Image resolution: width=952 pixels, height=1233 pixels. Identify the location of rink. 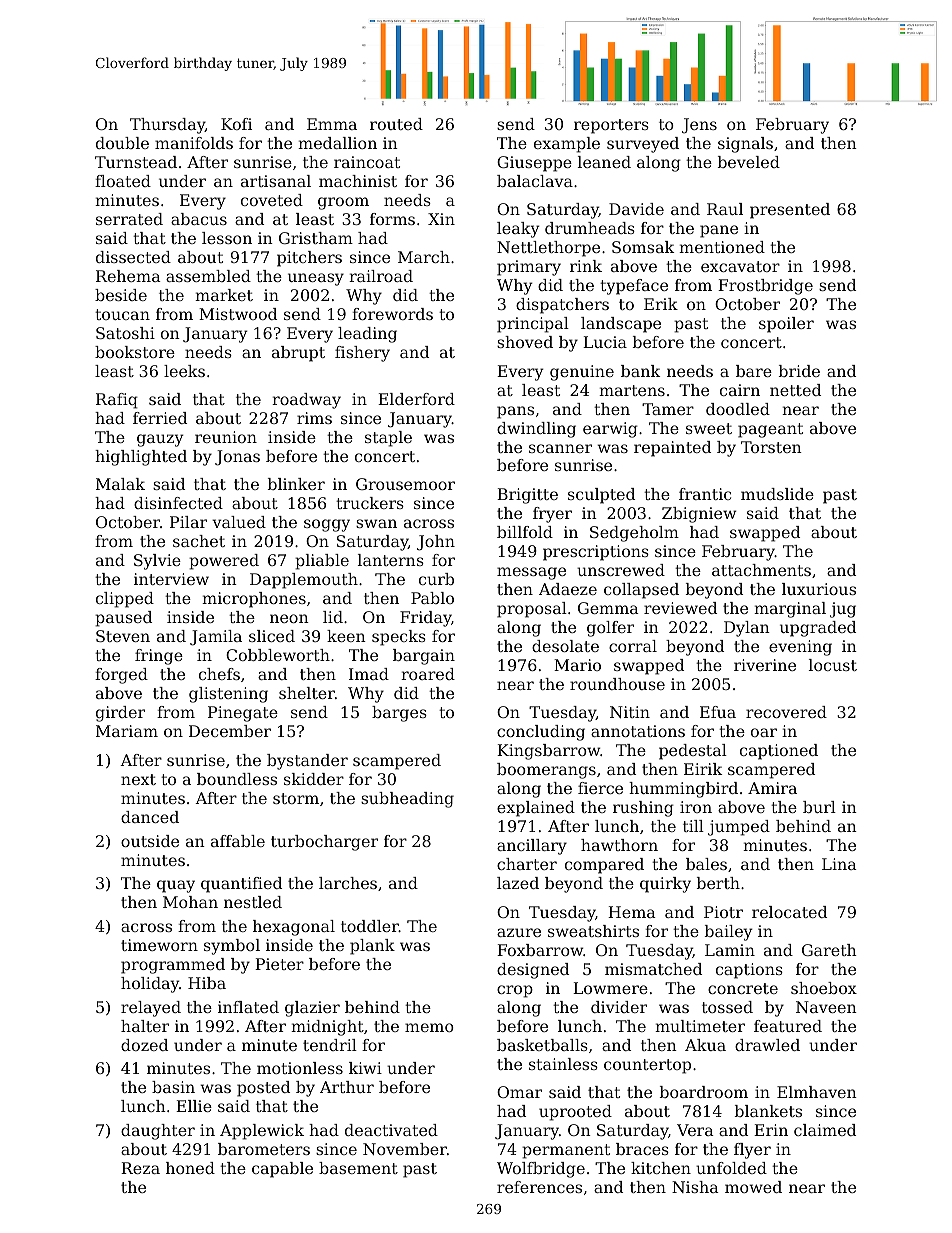
(586, 266).
